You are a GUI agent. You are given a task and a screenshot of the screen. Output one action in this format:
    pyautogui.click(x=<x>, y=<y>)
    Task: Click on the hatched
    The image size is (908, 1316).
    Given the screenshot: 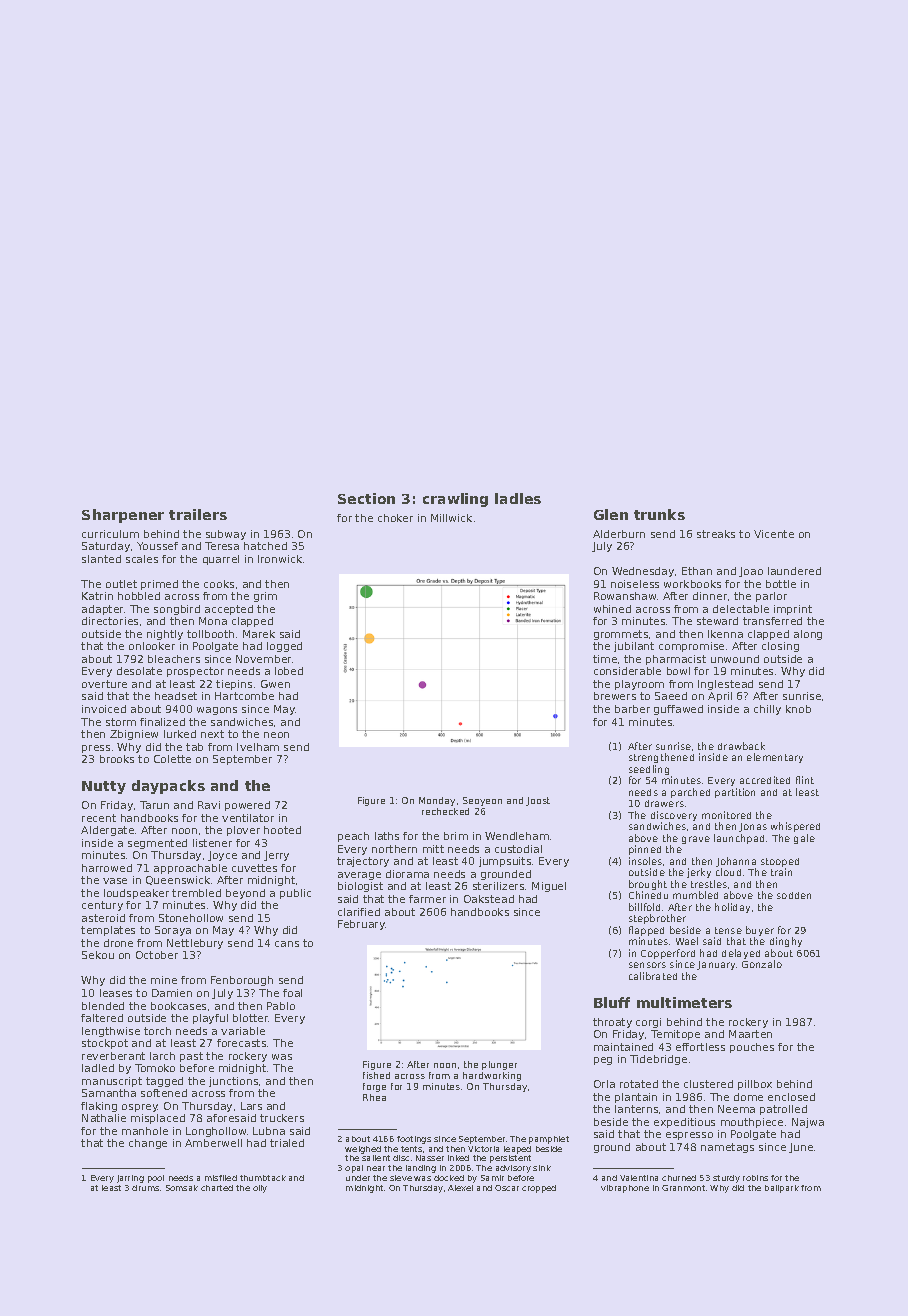 What is the action you would take?
    pyautogui.click(x=265, y=546)
